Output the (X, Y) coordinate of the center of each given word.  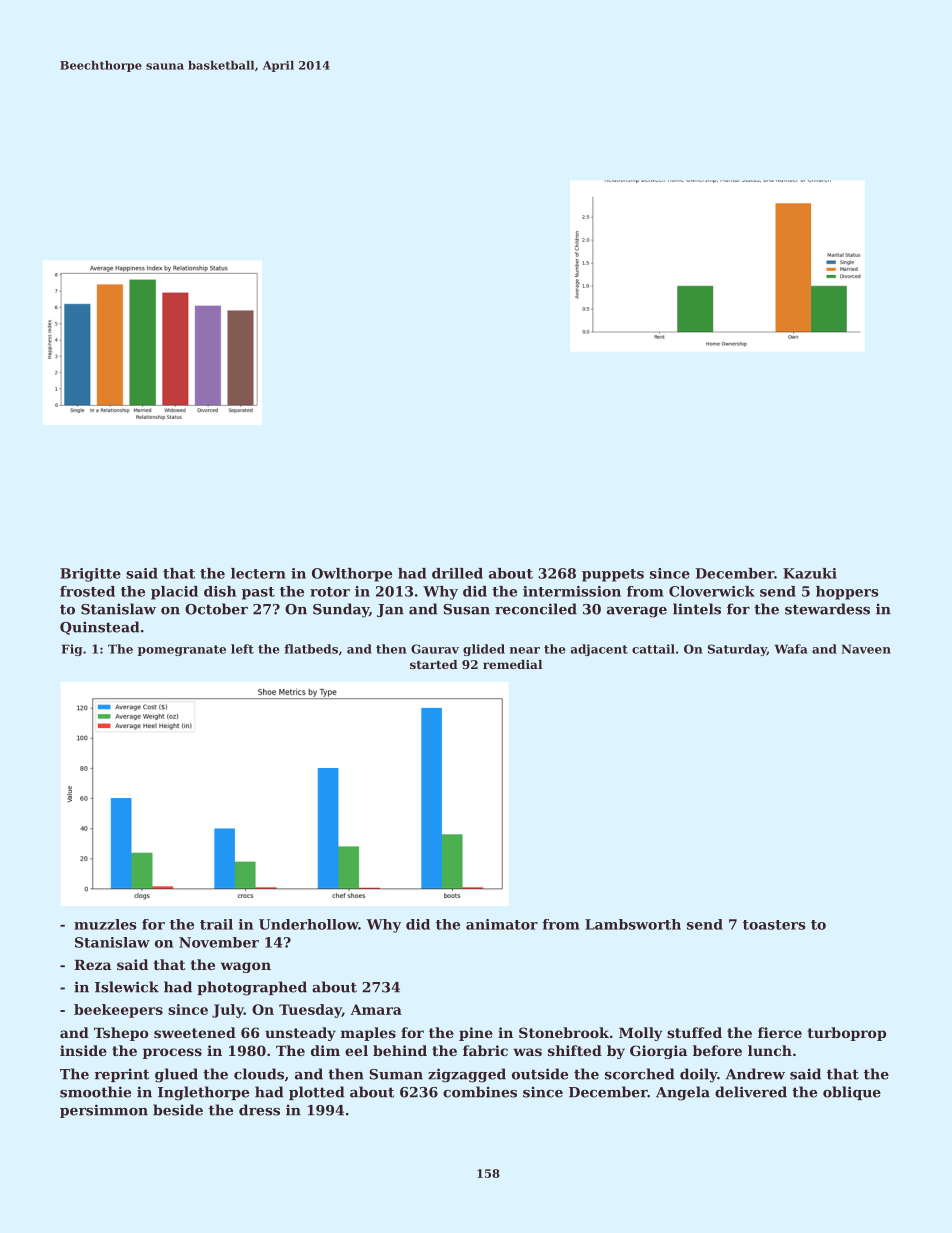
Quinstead (100, 628)
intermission (572, 591)
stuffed (694, 1032)
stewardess (827, 609)
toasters (774, 925)
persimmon (104, 1111)
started (434, 664)
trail (216, 924)
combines (480, 1092)
